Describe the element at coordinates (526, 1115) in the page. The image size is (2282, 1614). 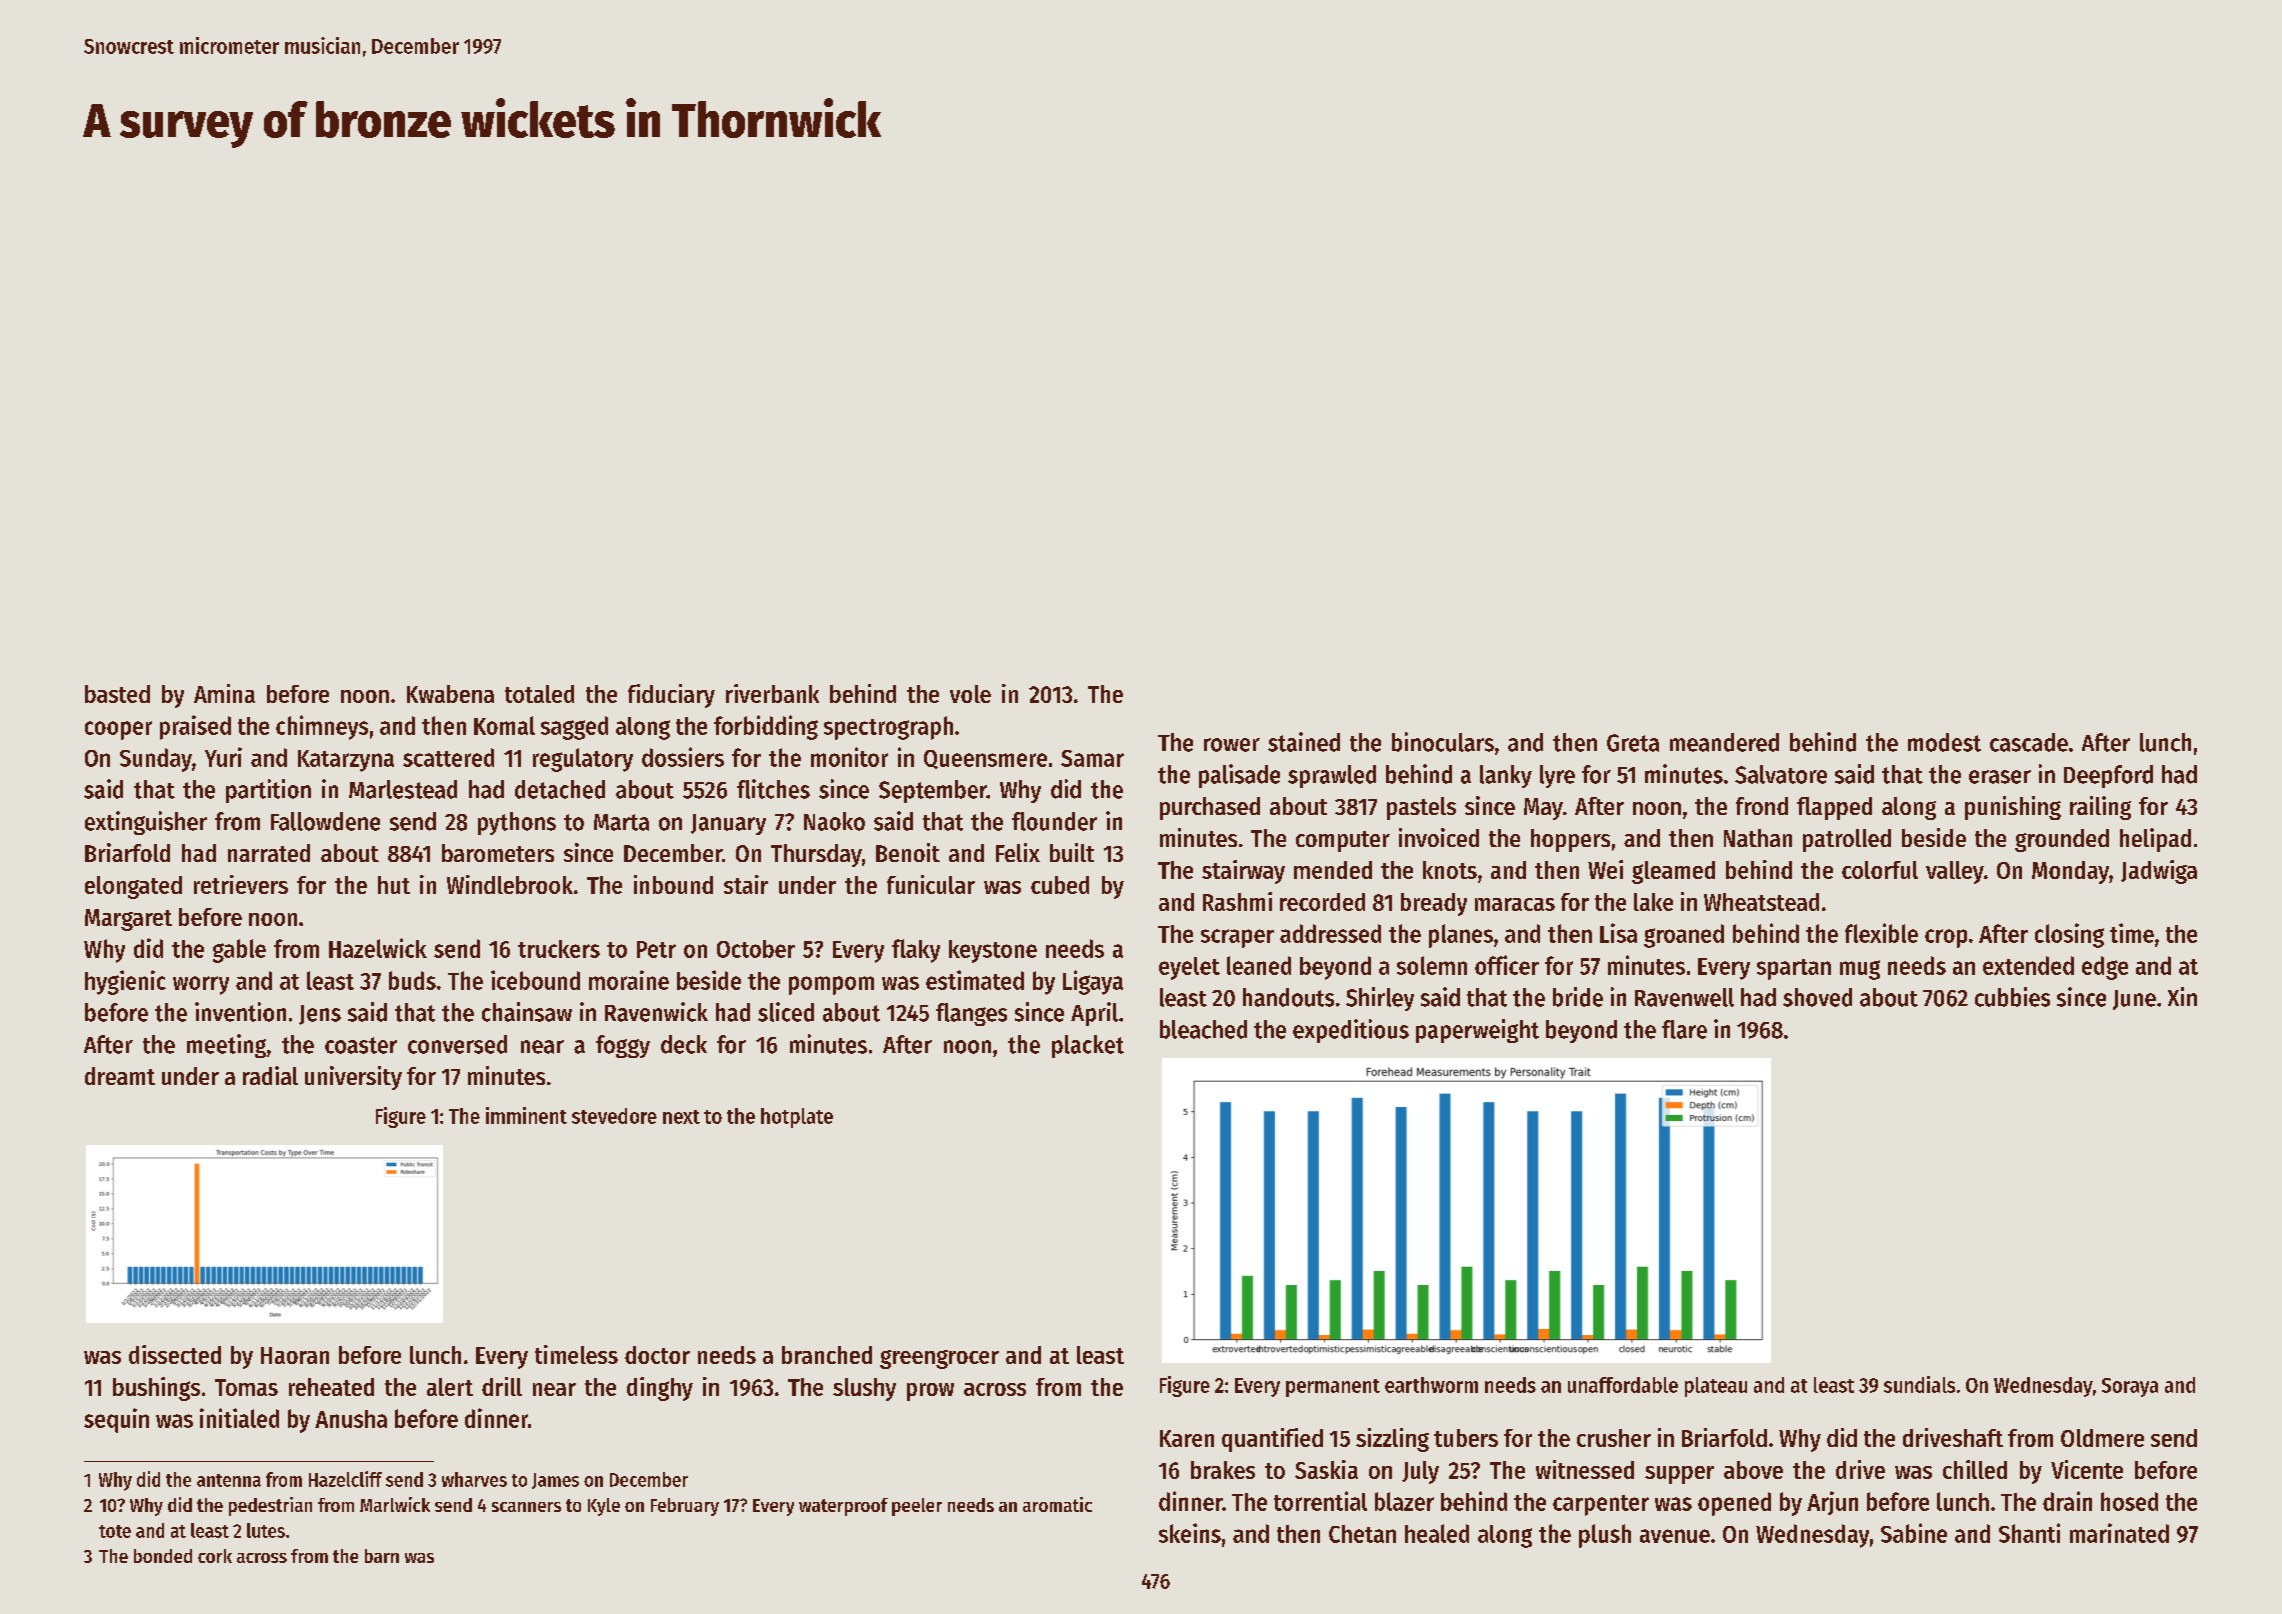
I see `imminent` at that location.
